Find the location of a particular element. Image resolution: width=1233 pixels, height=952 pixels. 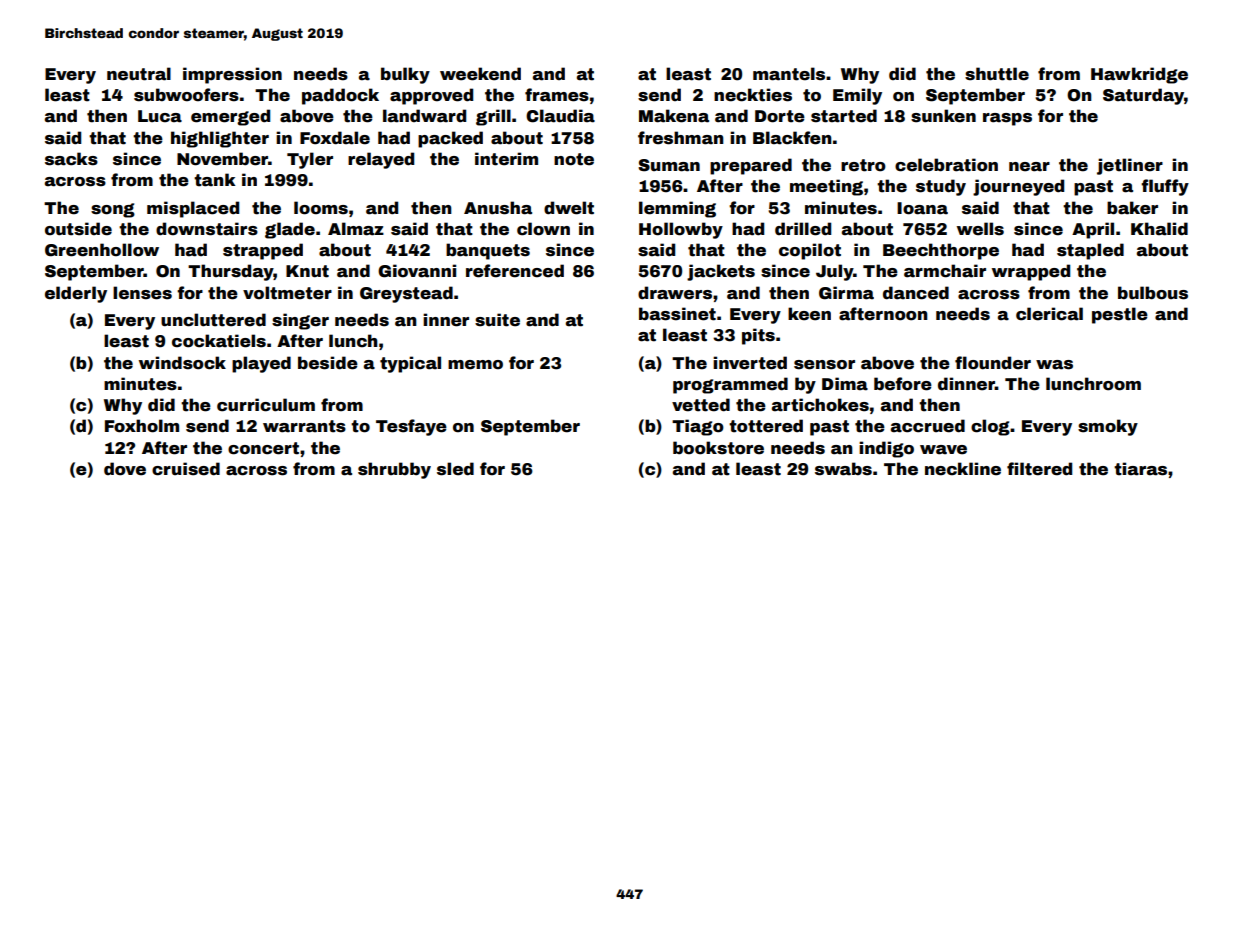

banquets is located at coordinates (488, 251).
